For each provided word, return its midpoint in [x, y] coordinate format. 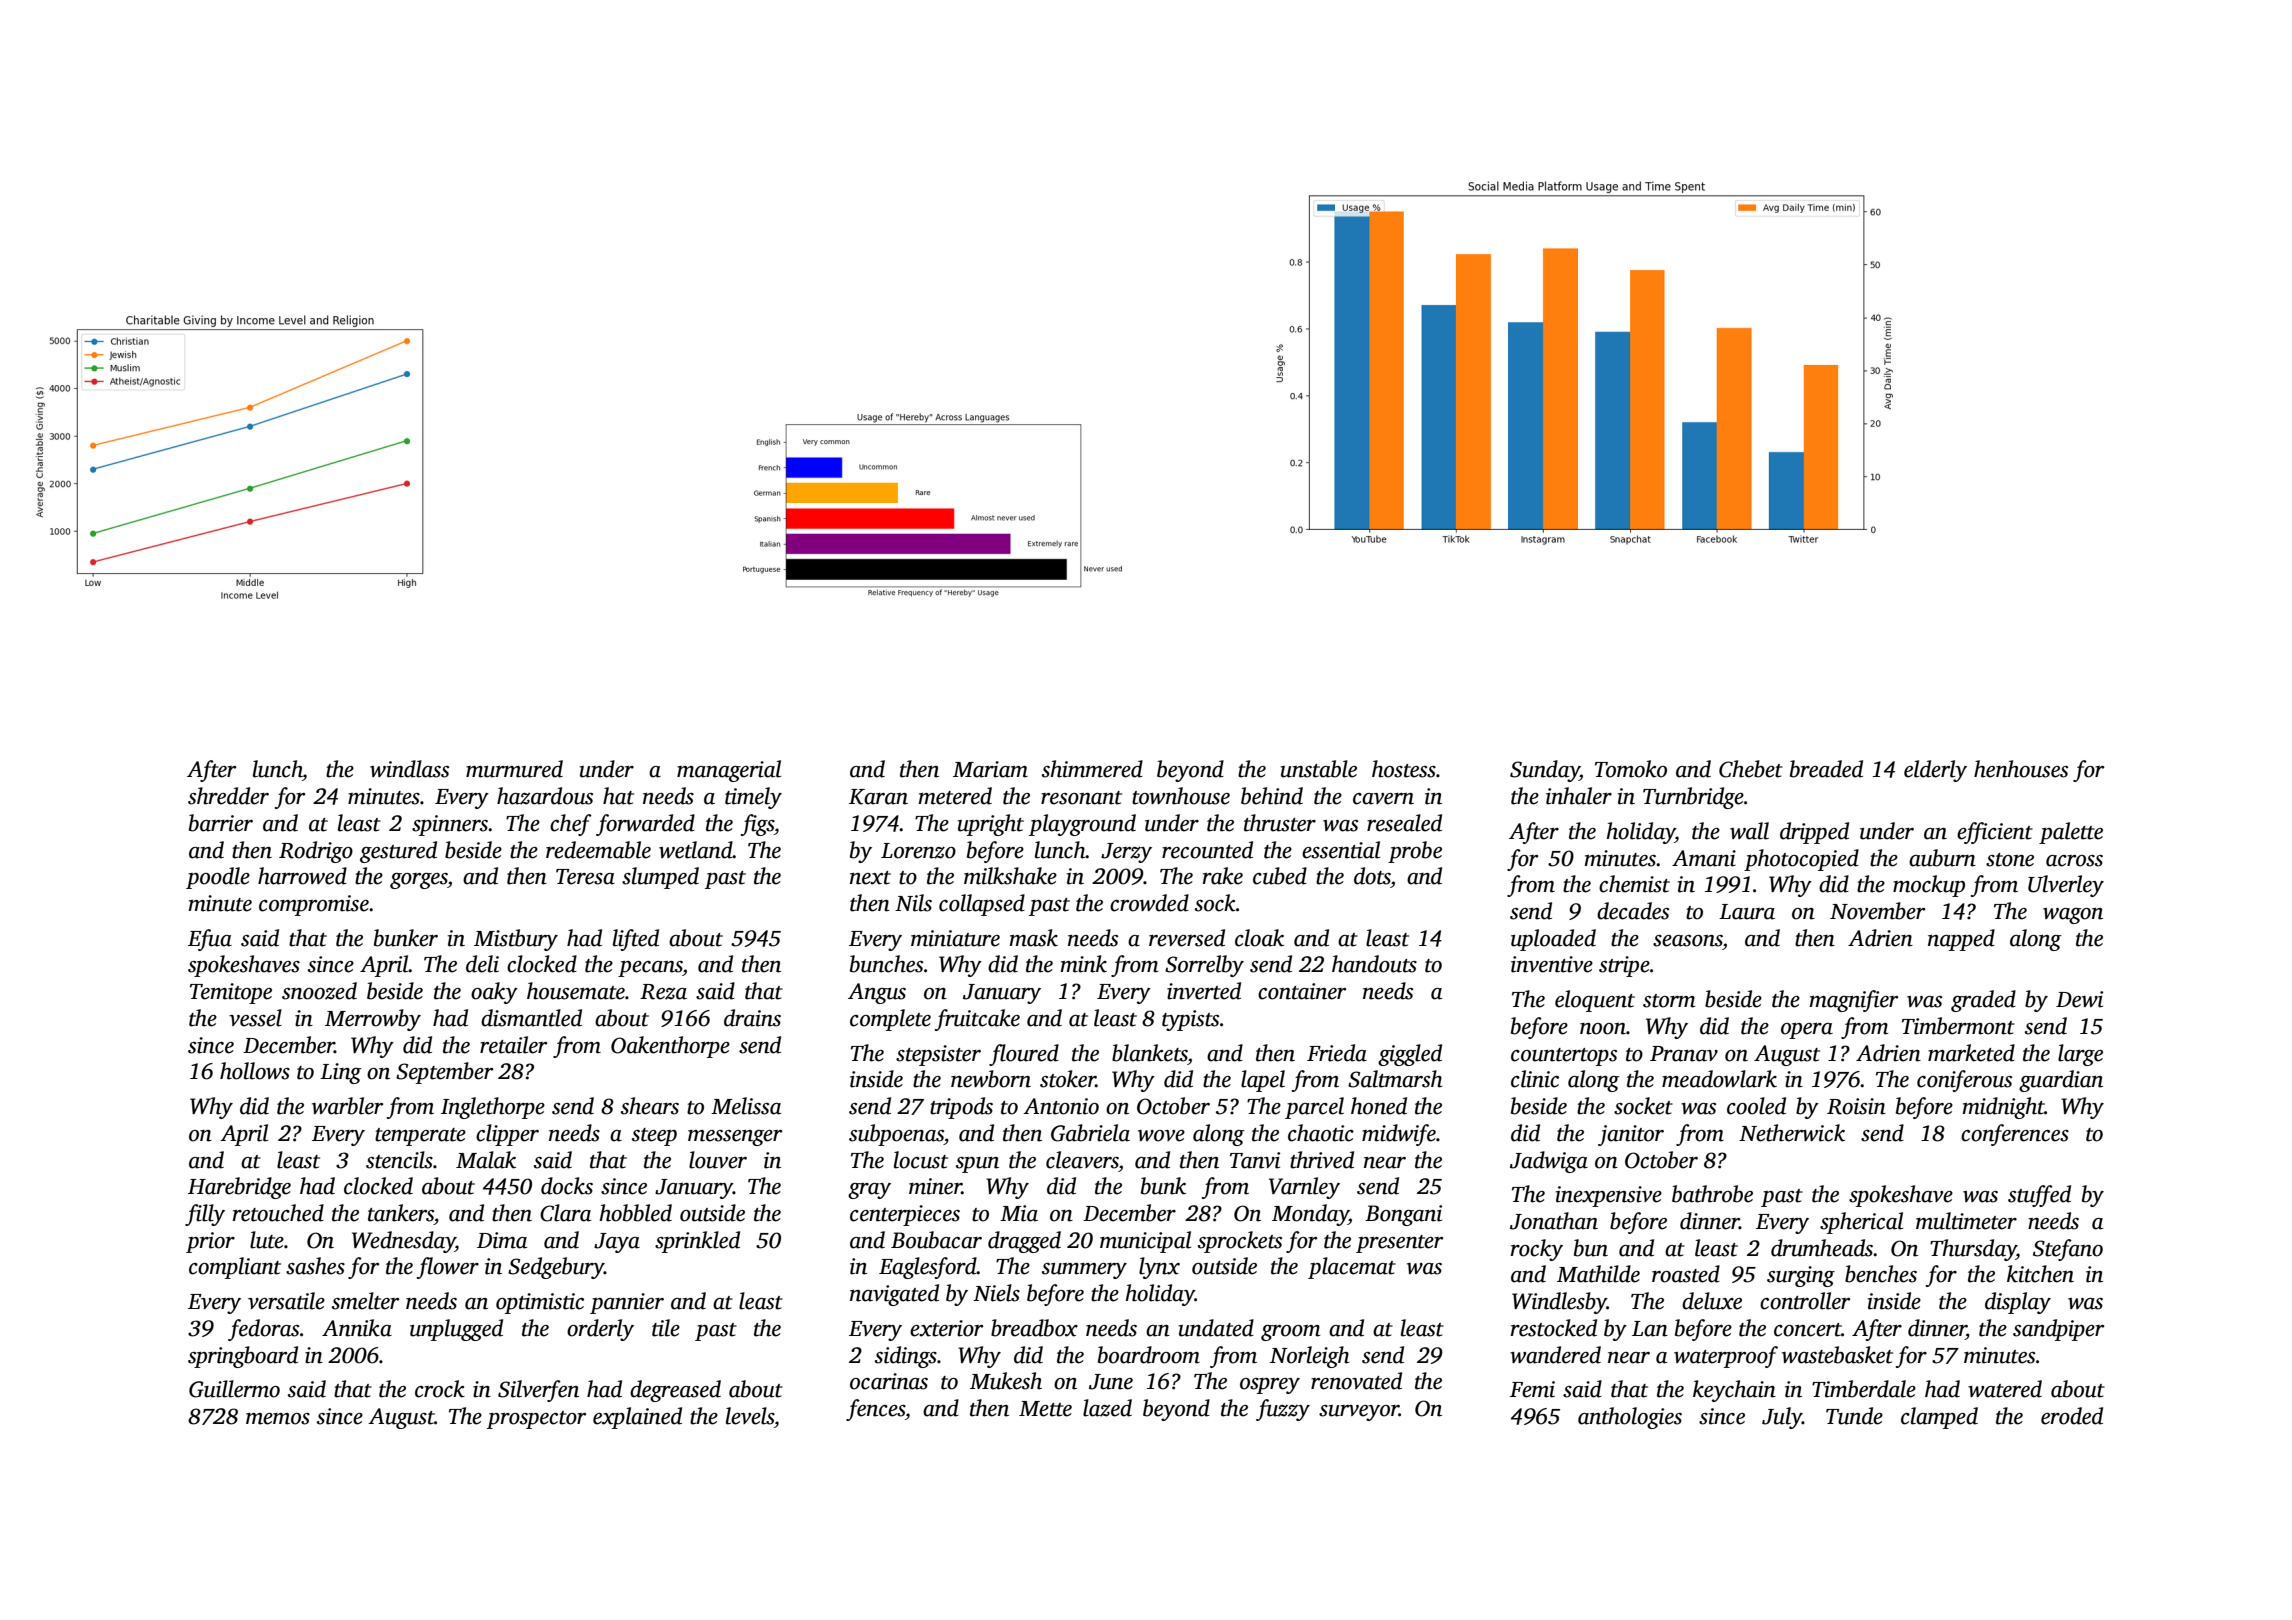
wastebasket [1837, 1355]
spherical [1861, 1223]
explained [637, 1418]
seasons [1688, 941]
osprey [1270, 1386]
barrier [221, 823]
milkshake [1010, 876]
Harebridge [239, 1188]
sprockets [1240, 1242]
